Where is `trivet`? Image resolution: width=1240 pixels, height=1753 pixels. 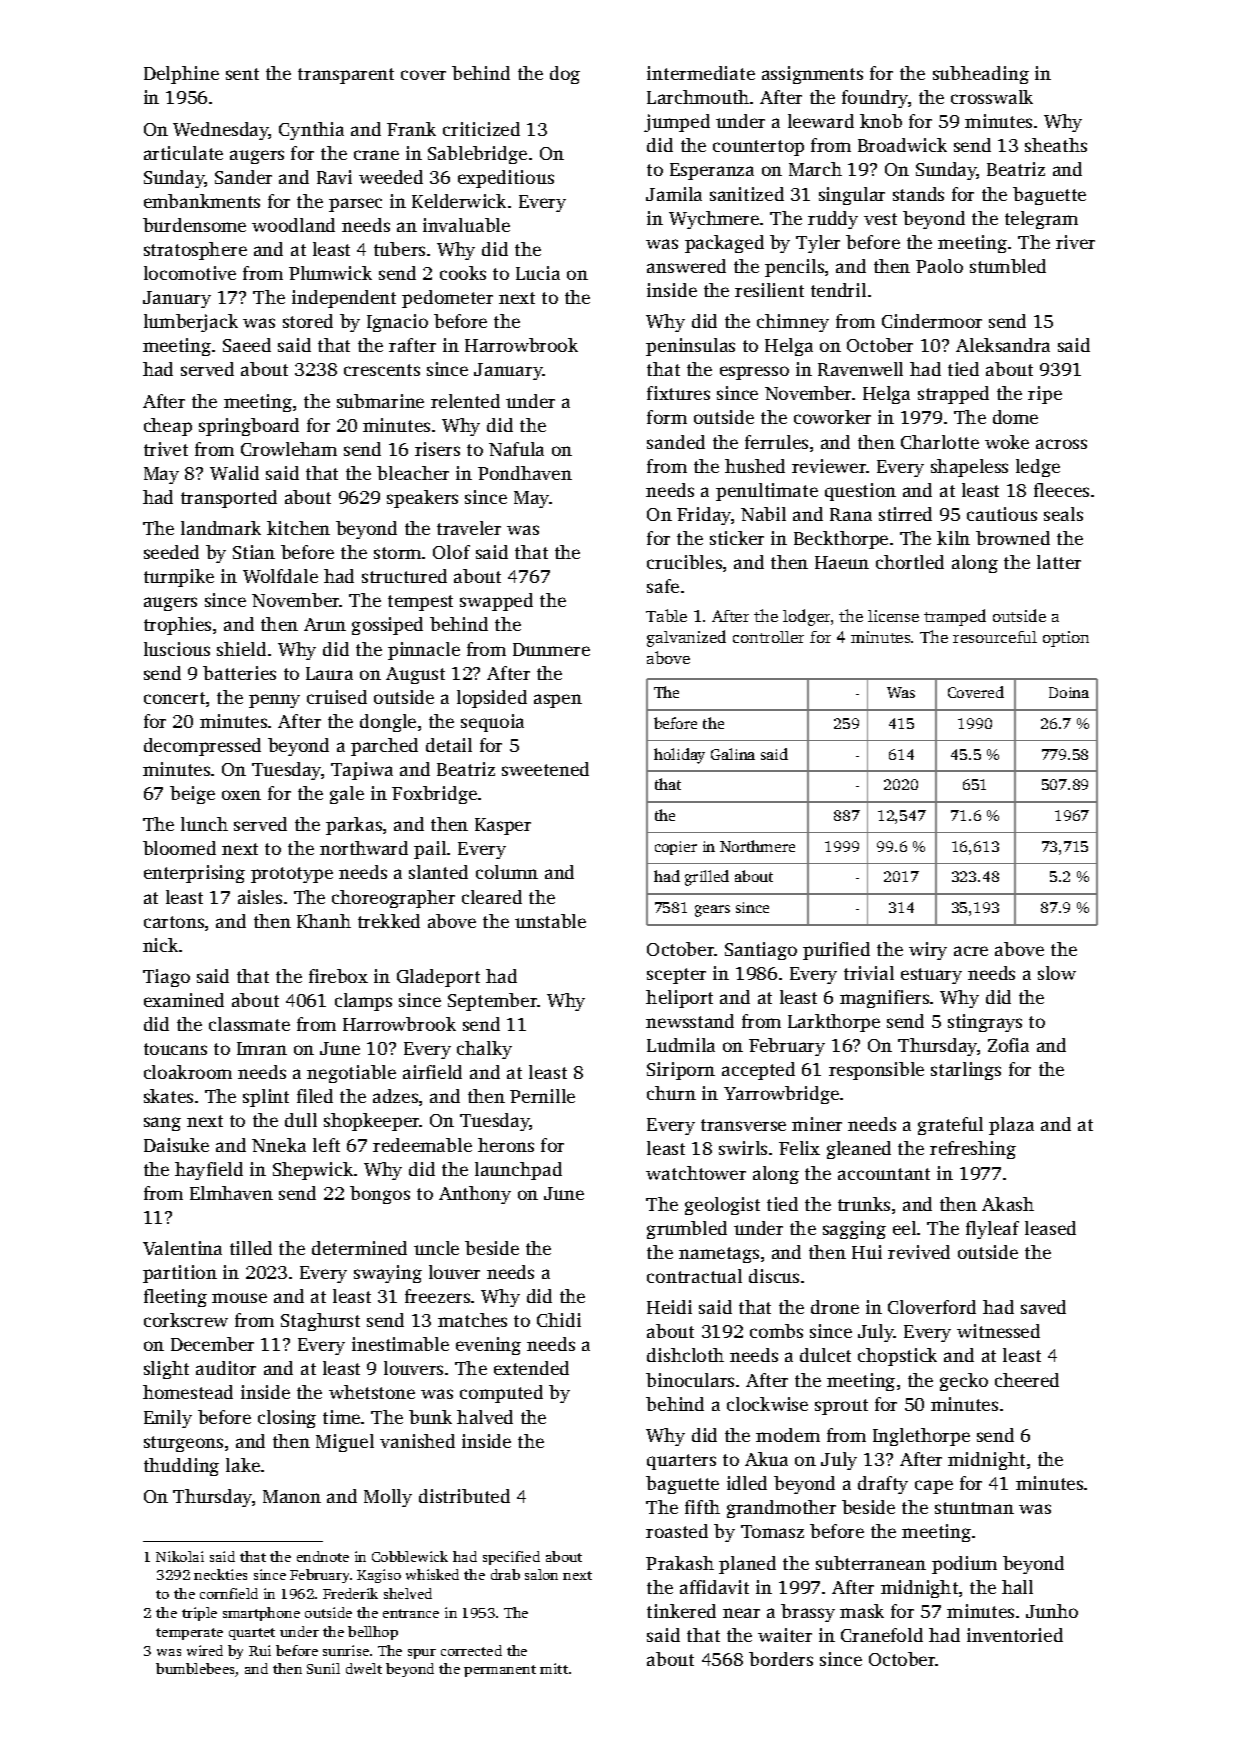 trivet is located at coordinates (166, 449).
